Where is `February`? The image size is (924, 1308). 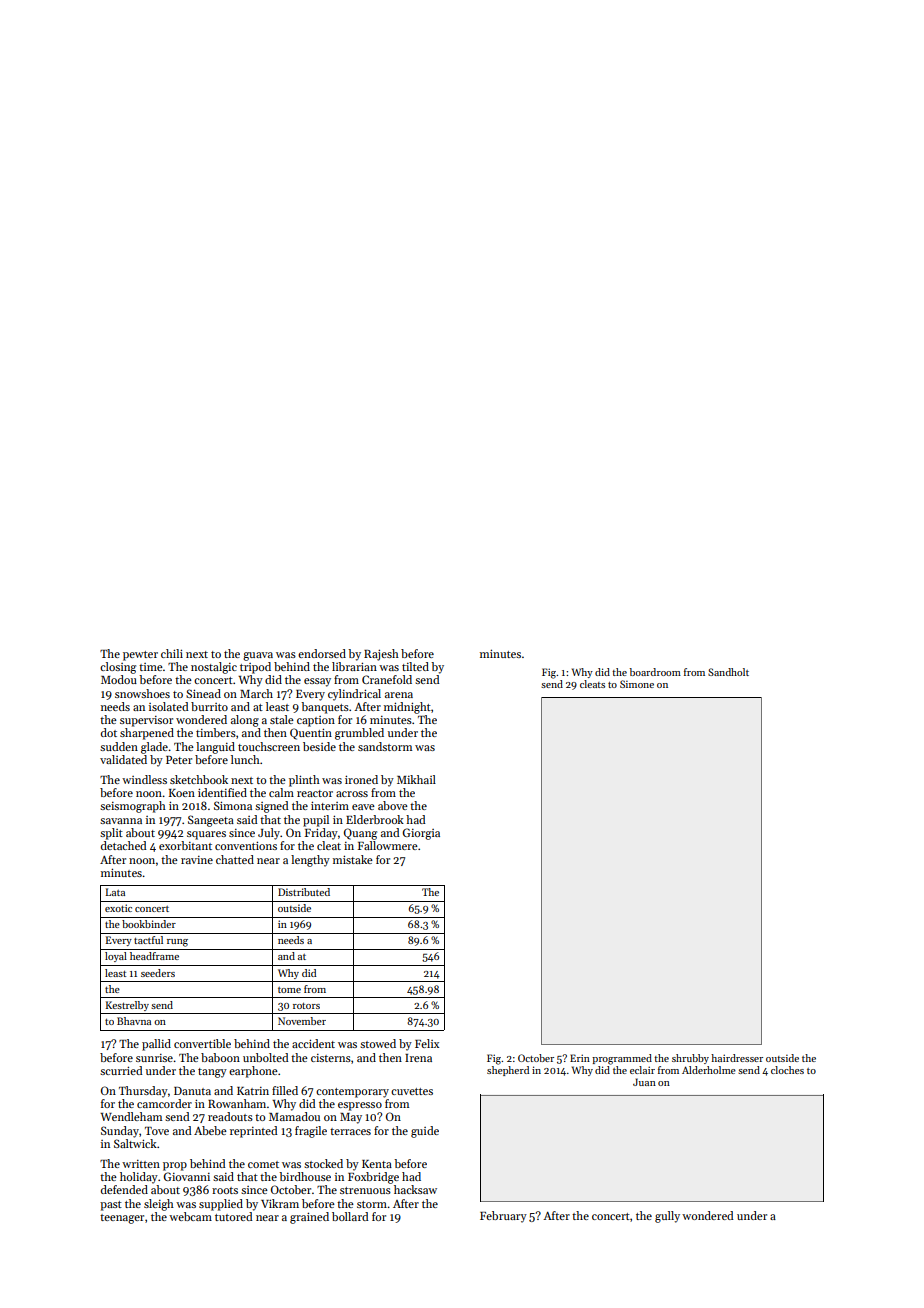
February is located at coordinates (503, 1217).
